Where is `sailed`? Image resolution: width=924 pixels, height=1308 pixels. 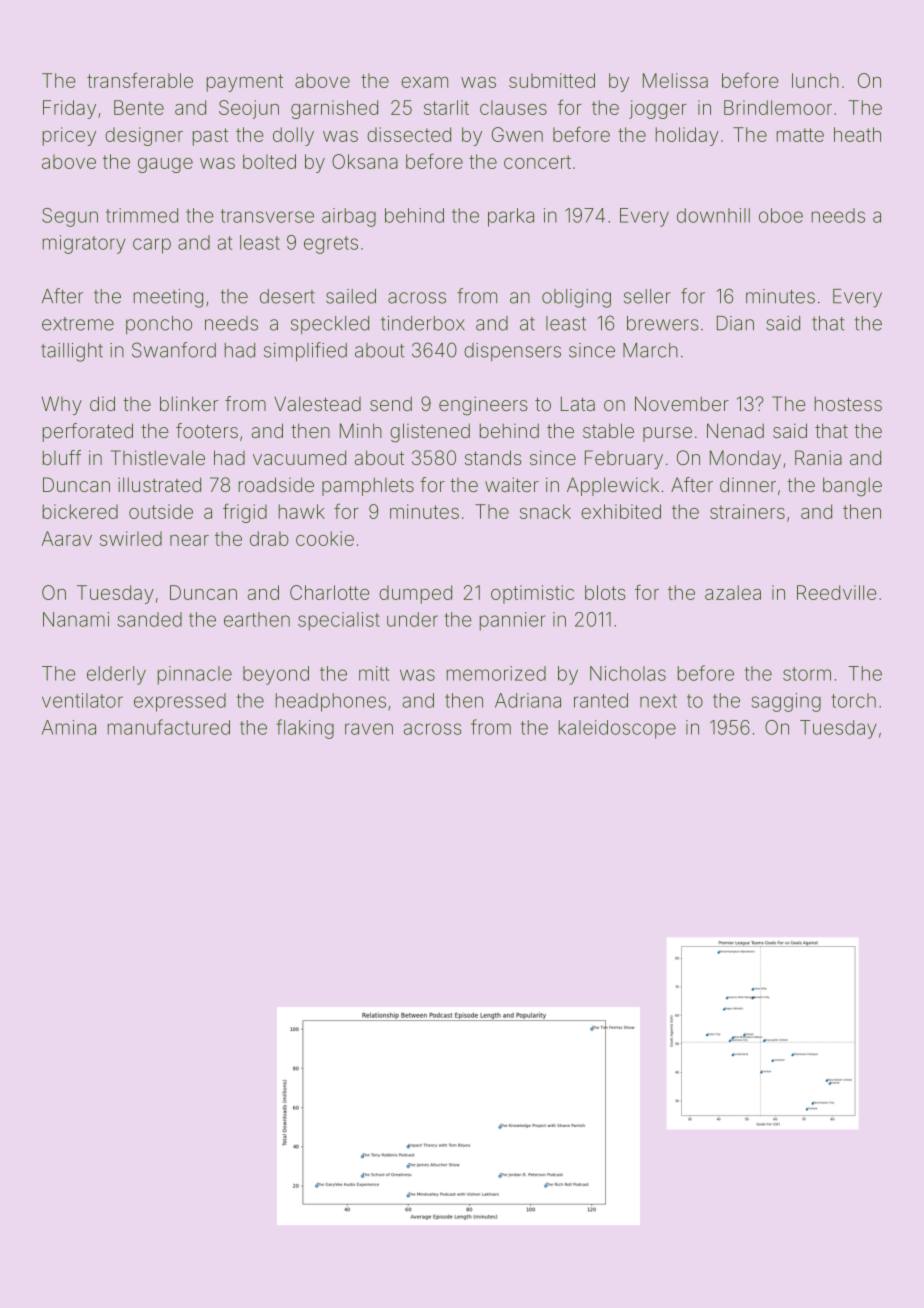
sailed is located at coordinates (351, 296).
